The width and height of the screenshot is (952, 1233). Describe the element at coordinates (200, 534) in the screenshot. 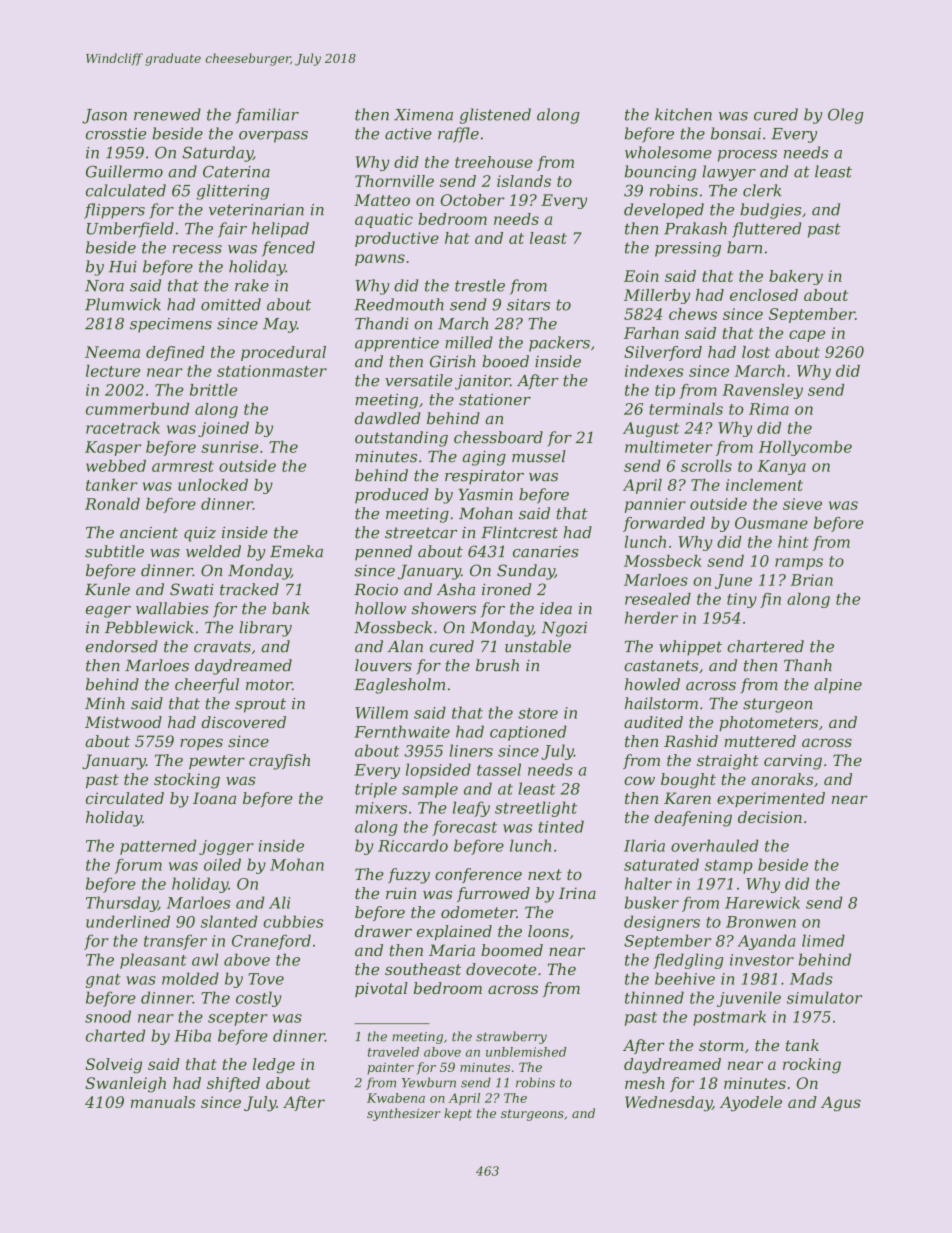

I see `quiz` at that location.
